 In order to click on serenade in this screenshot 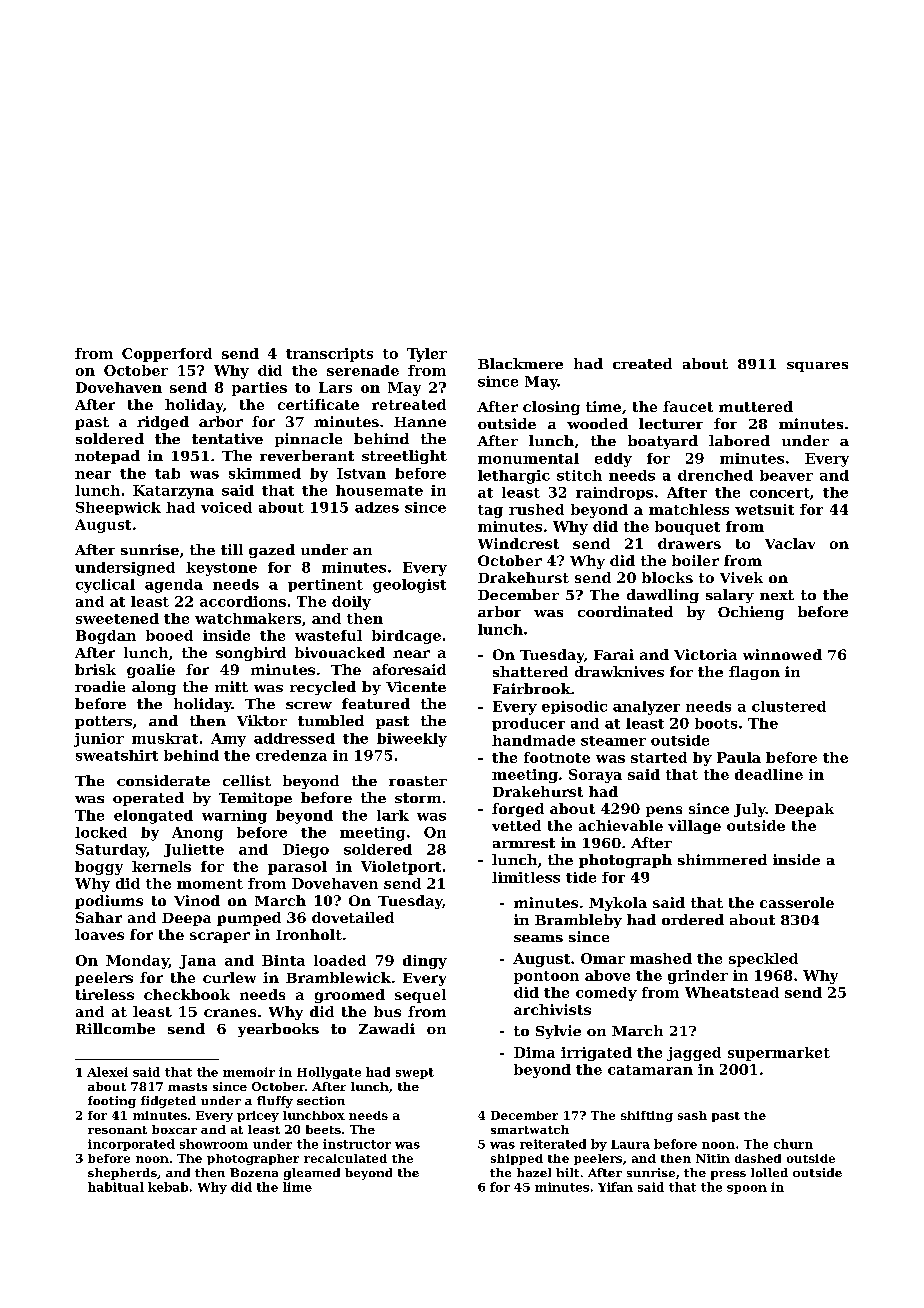, I will do `click(363, 370)`.
